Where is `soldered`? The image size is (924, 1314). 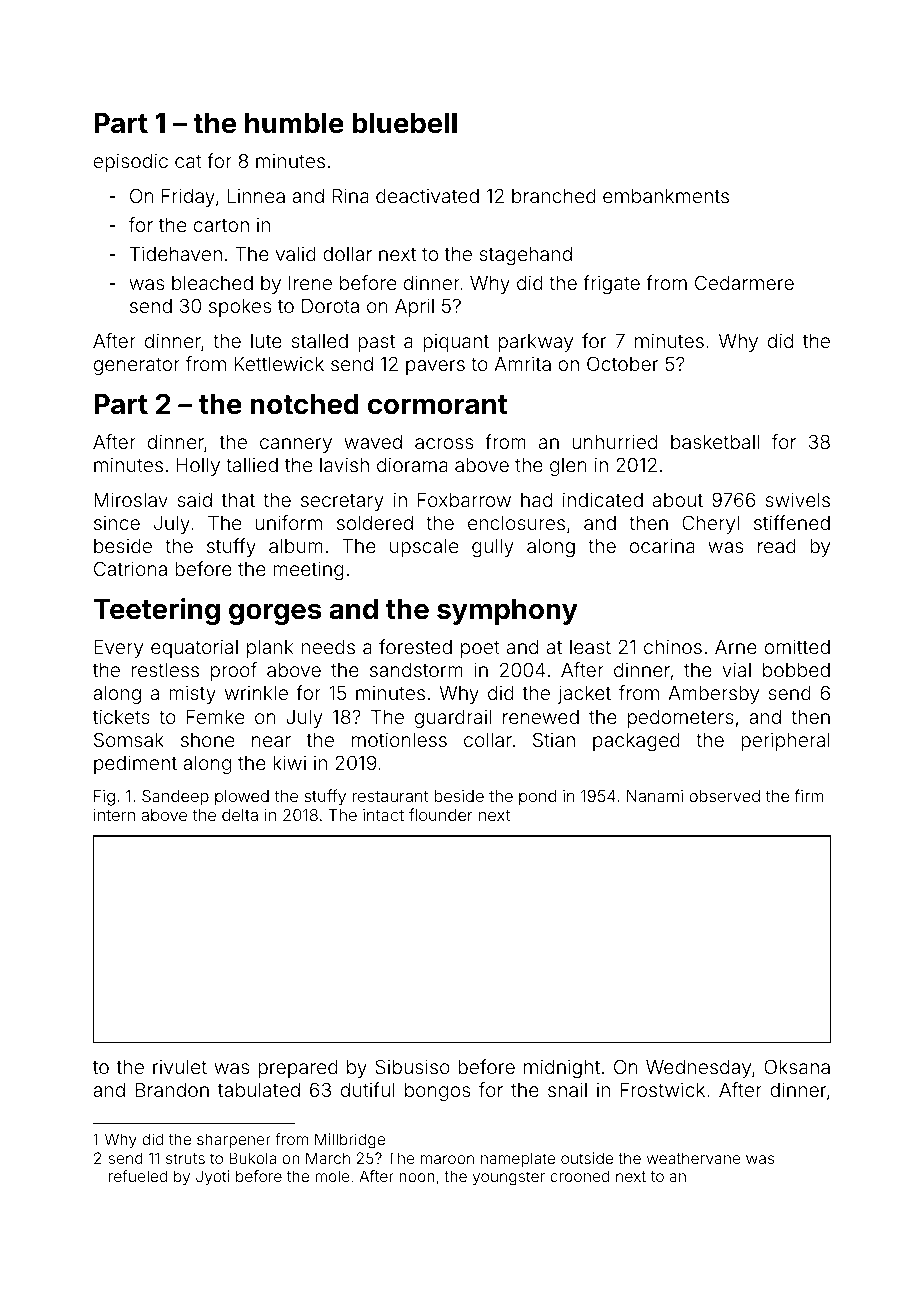 soldered is located at coordinates (375, 523).
